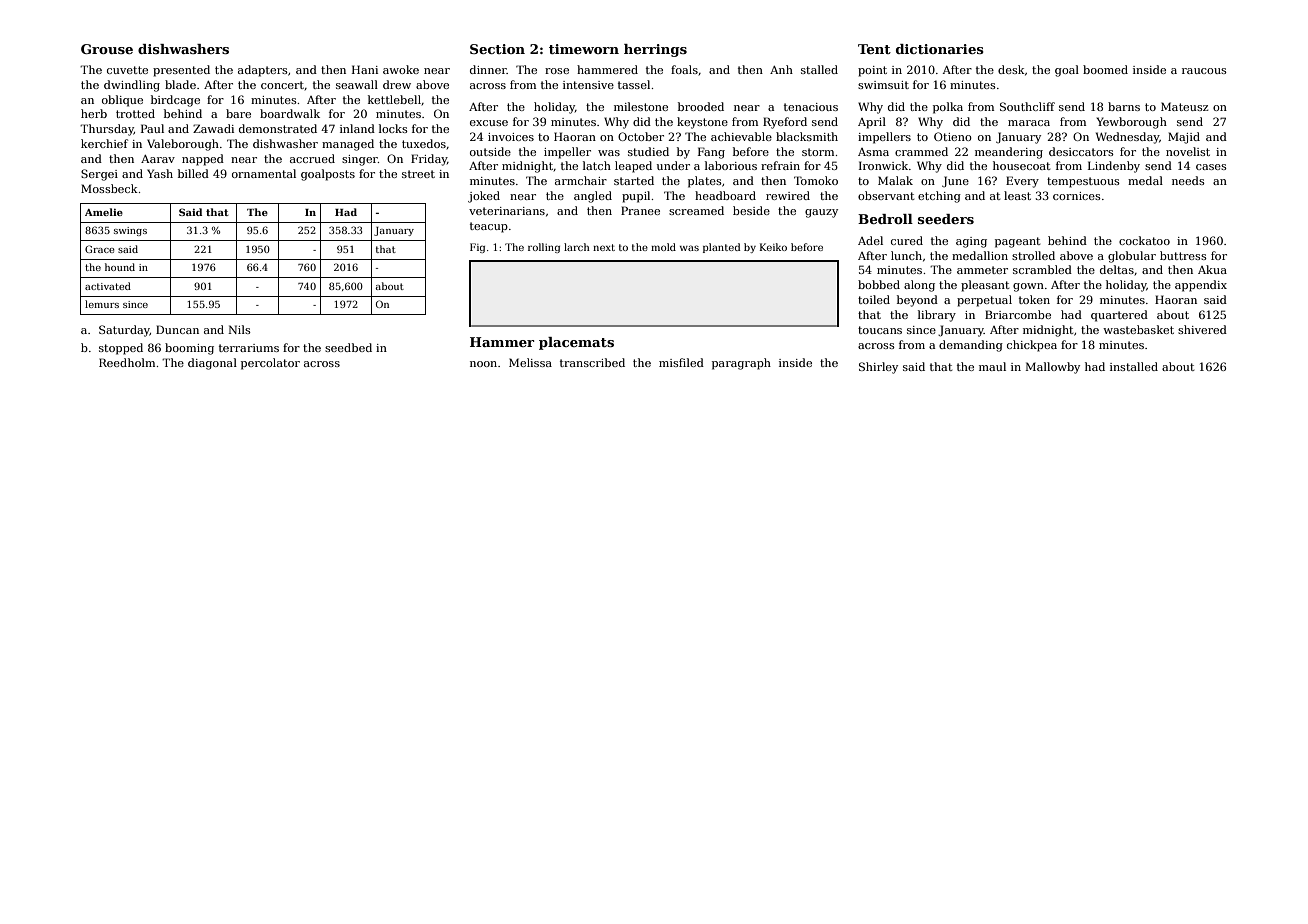 The image size is (1308, 924). Describe the element at coordinates (1127, 138) in the document. I see `Wednesday` at that location.
